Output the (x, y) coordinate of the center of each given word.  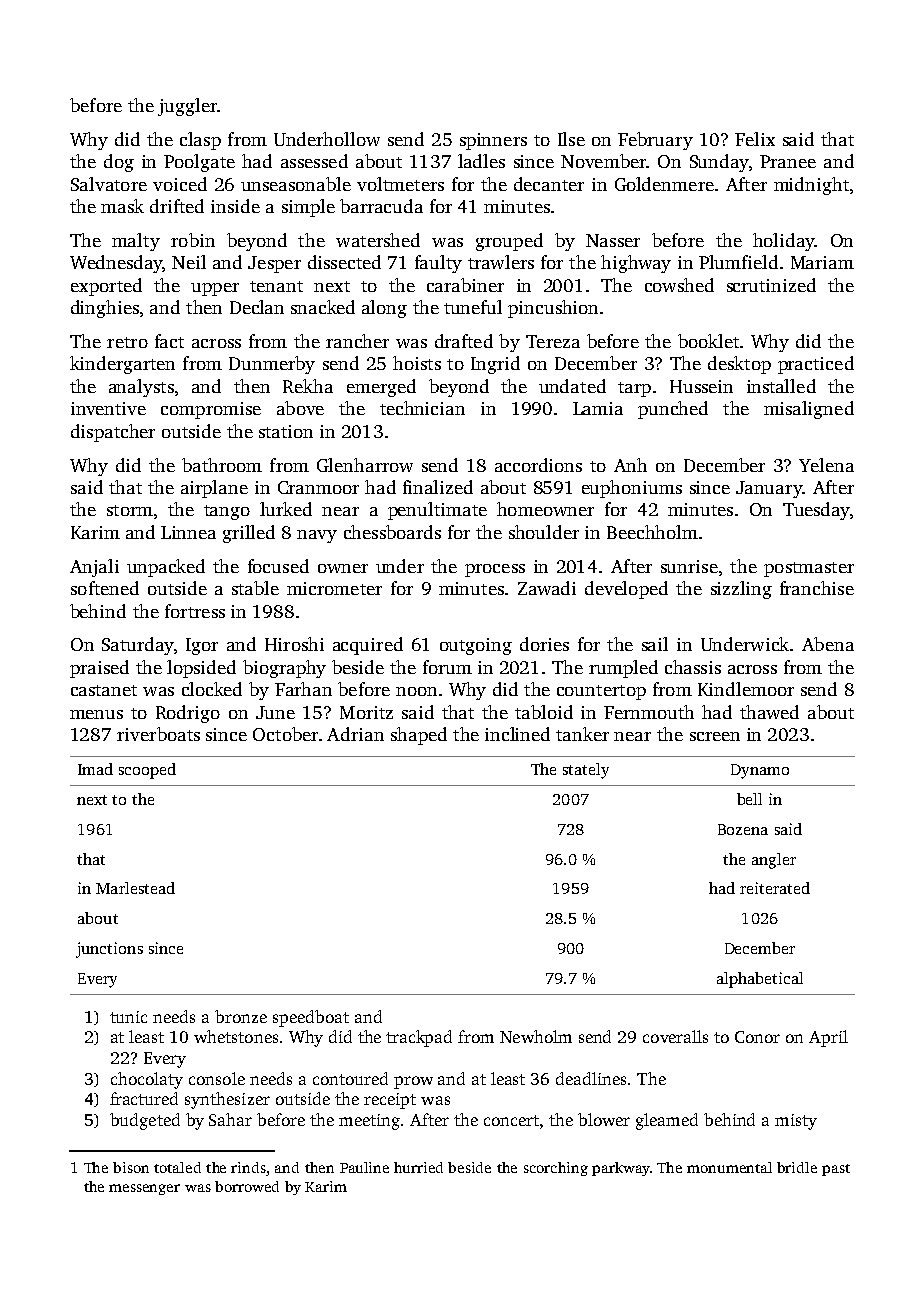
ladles (481, 161)
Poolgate (199, 163)
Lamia (598, 408)
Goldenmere (664, 184)
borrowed (247, 1186)
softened (105, 588)
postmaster (809, 569)
